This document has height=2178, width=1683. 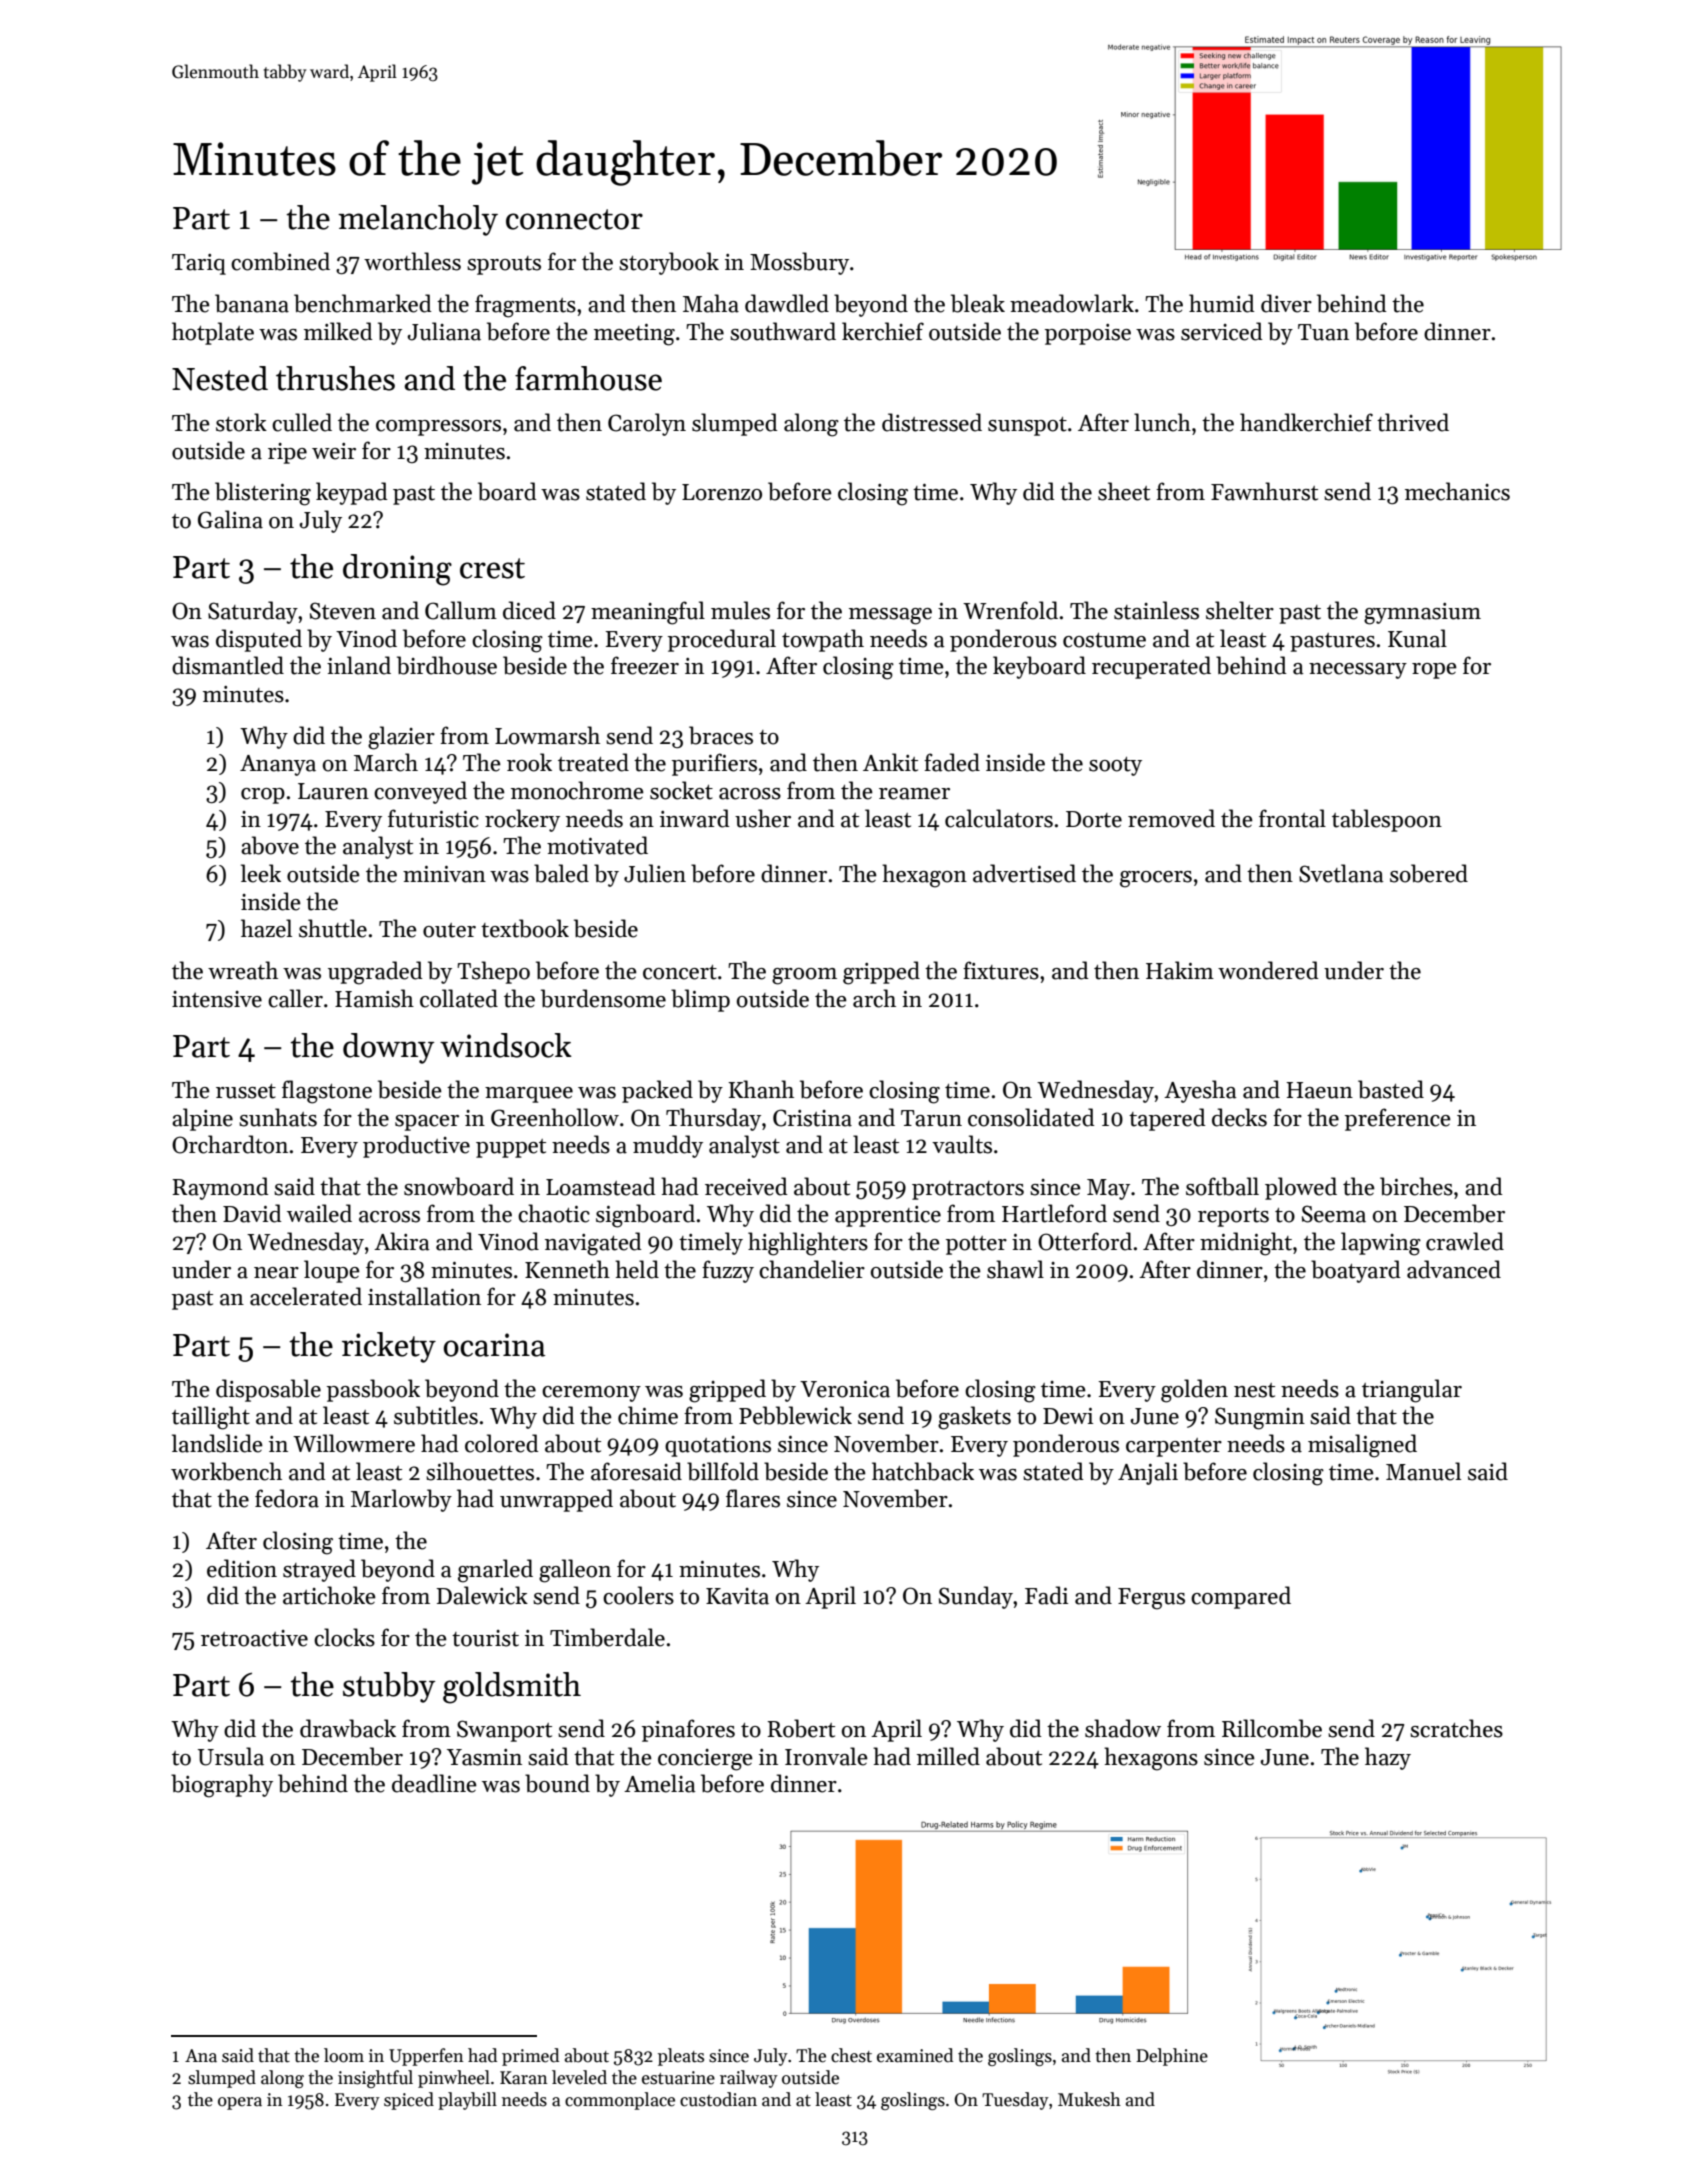 What do you see at coordinates (1456, 1728) in the document?
I see `scratches` at bounding box center [1456, 1728].
